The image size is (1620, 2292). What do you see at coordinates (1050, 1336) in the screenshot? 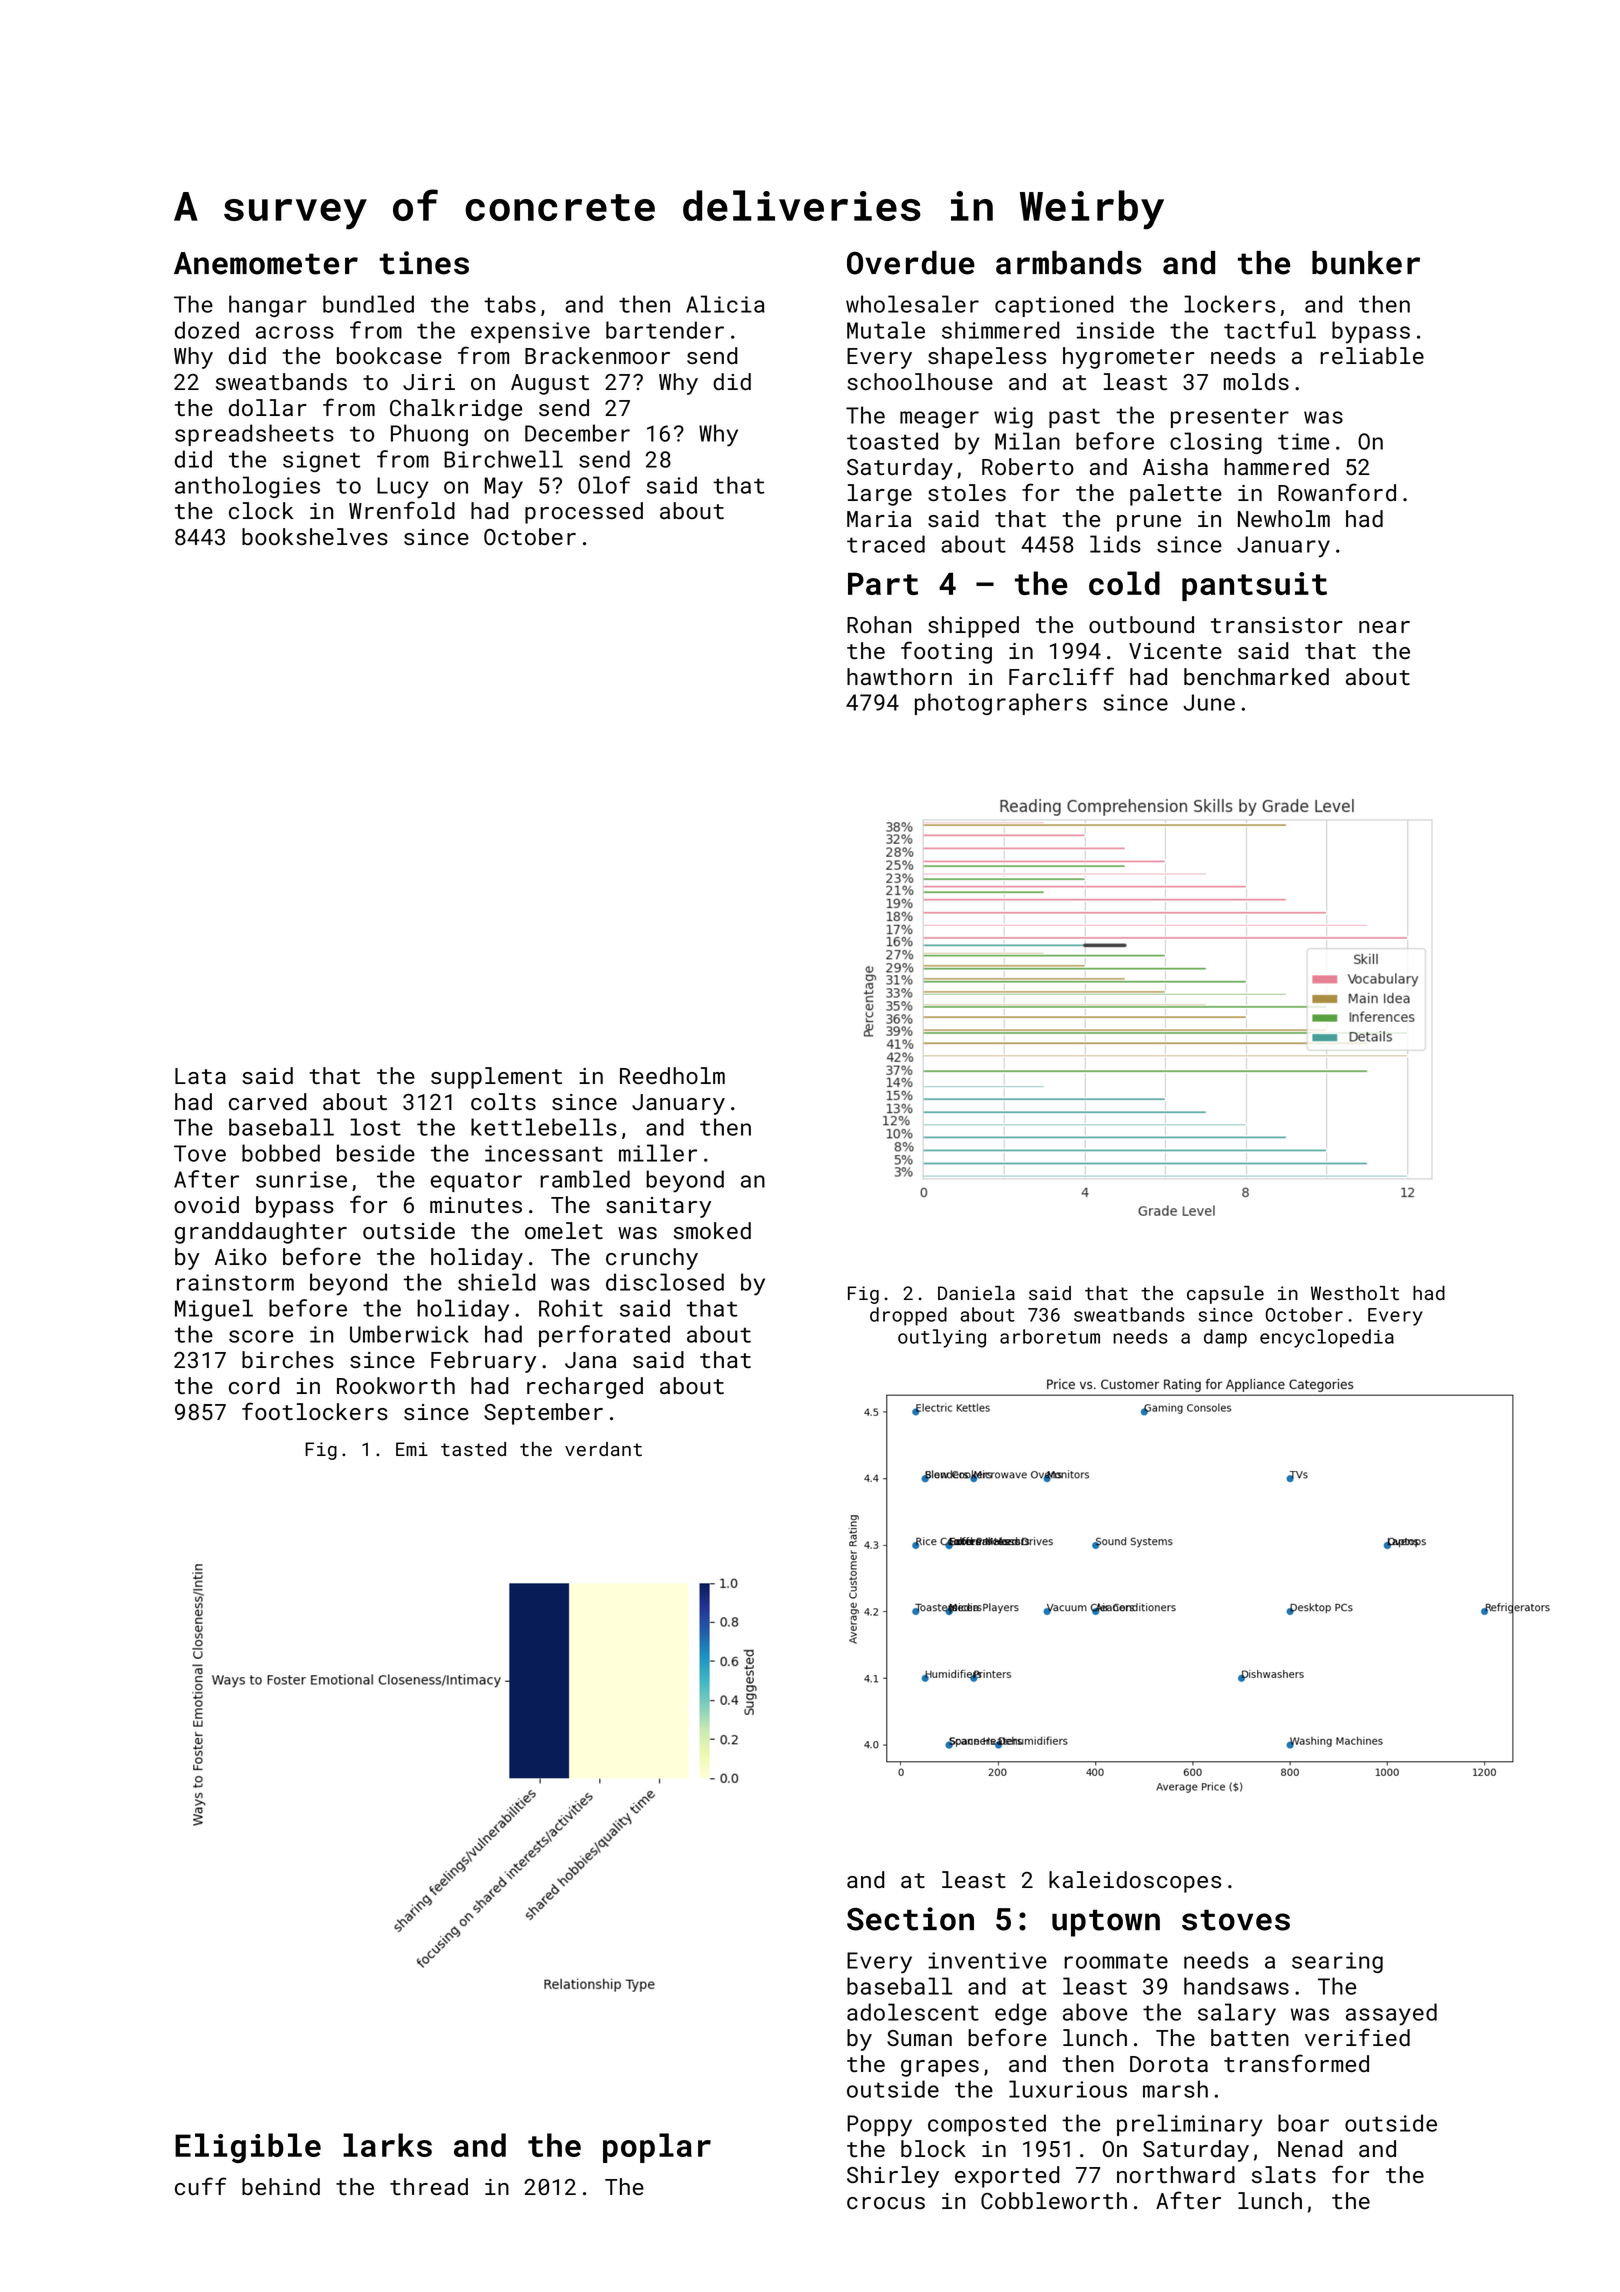
I see `arboretum` at bounding box center [1050, 1336].
